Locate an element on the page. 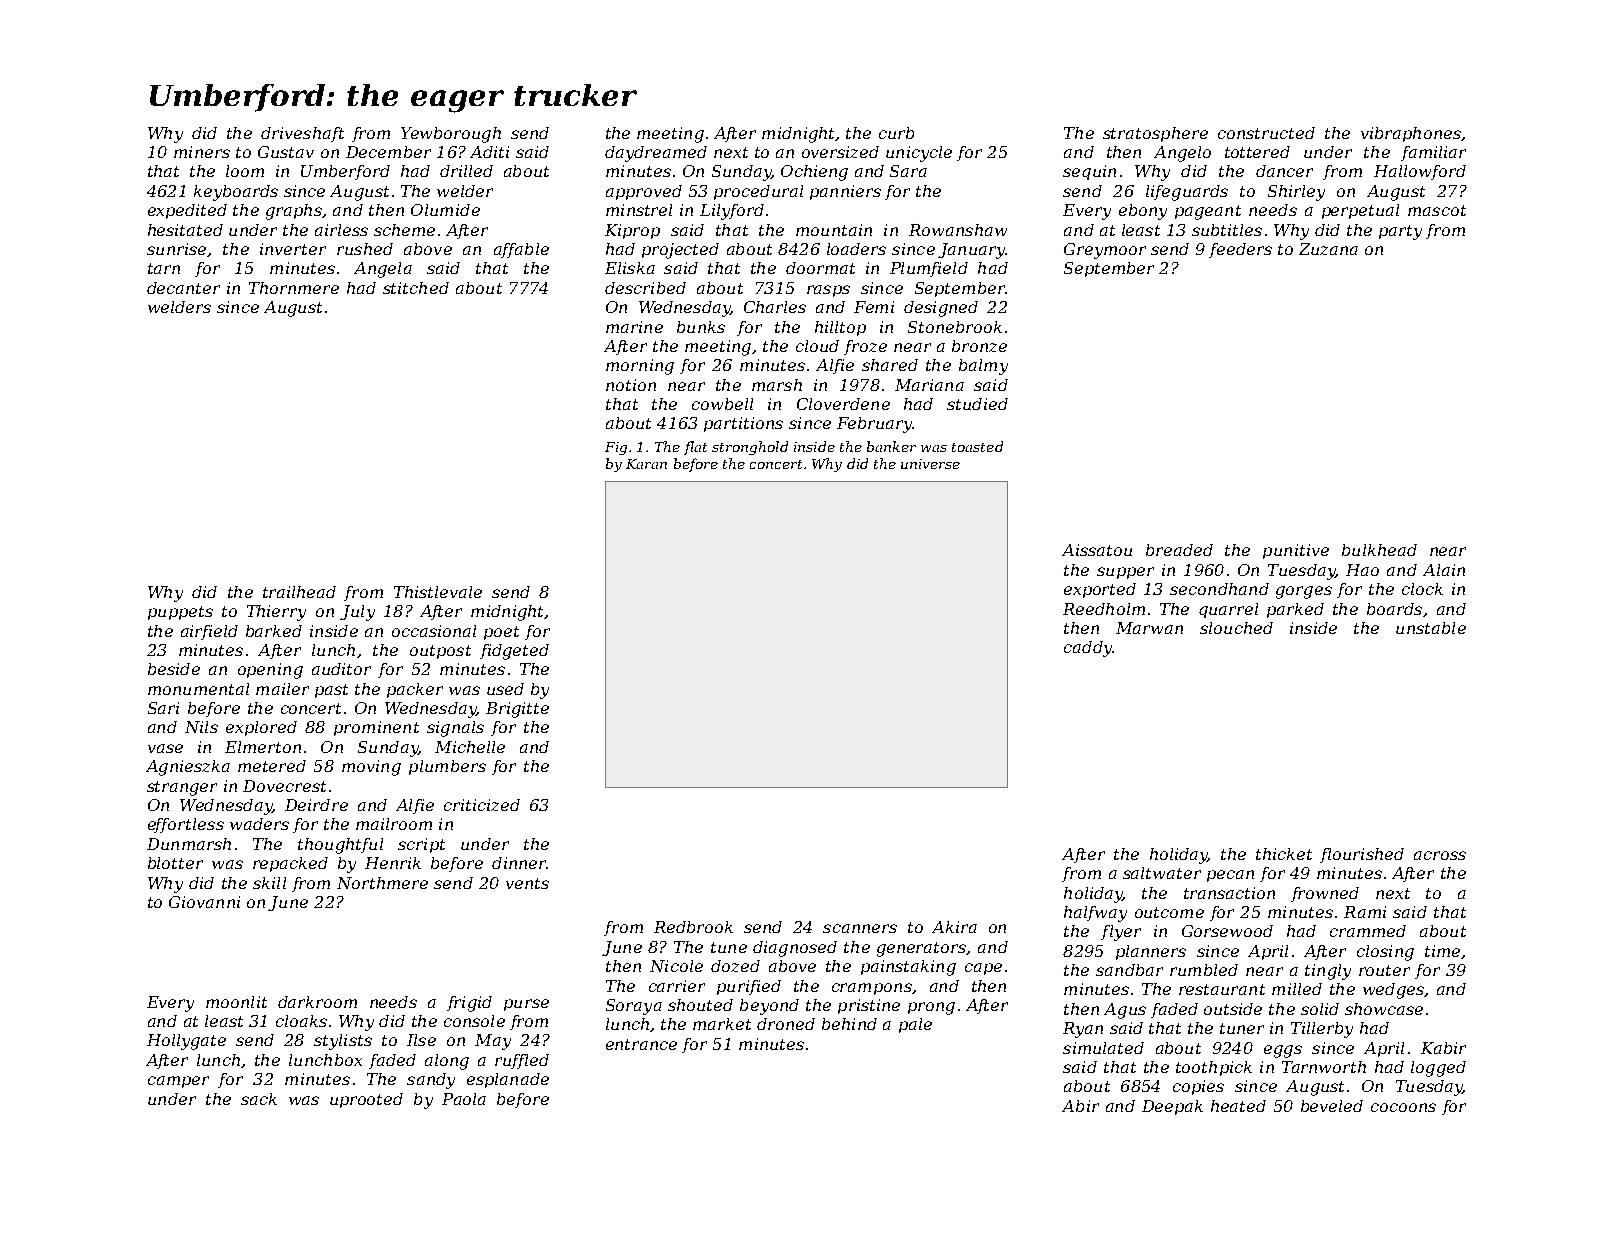 The width and height of the document is (1613, 1246). thicket is located at coordinates (1284, 854).
